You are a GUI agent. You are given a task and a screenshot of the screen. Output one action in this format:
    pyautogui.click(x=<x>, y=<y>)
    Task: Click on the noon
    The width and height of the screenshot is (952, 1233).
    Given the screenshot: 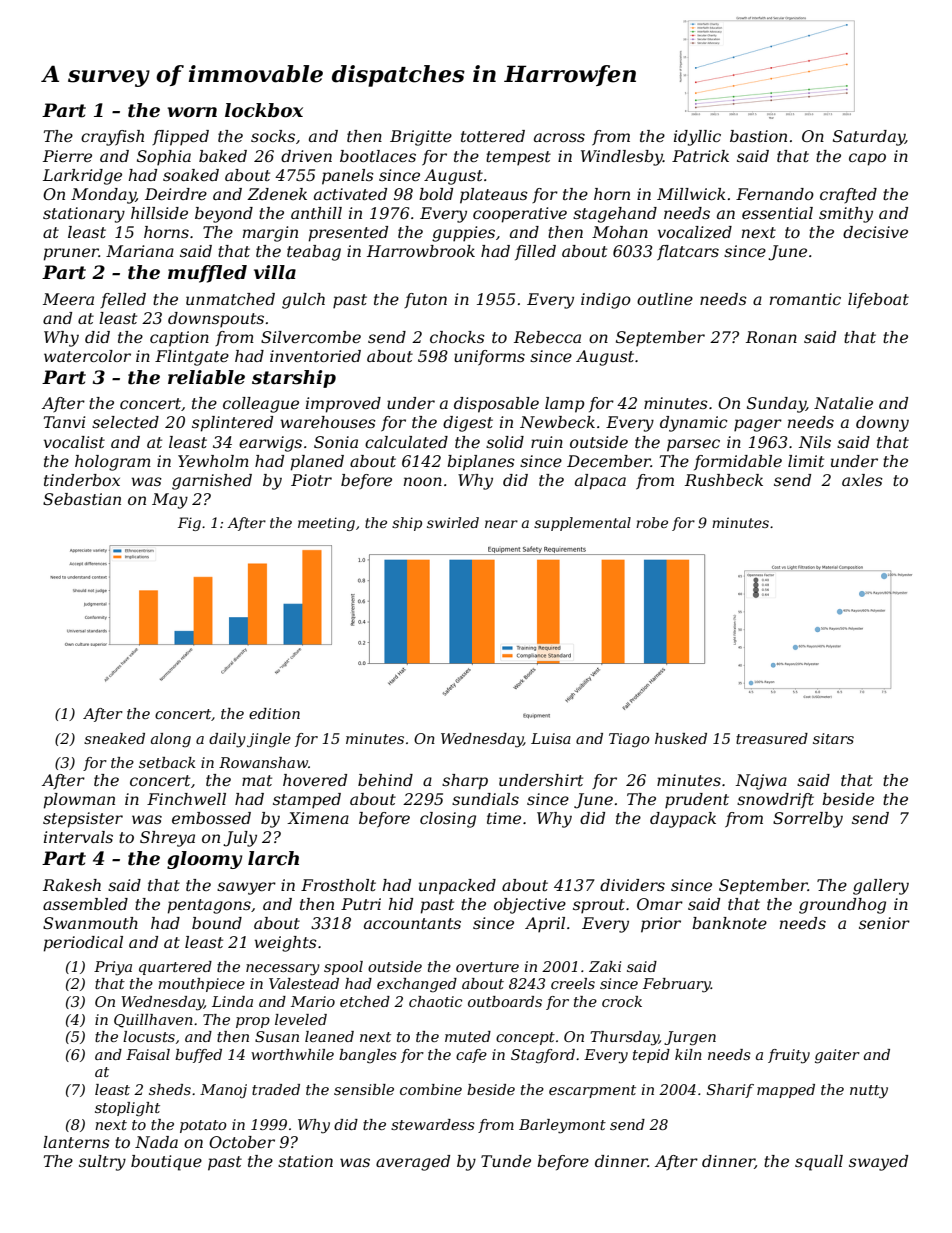 What is the action you would take?
    pyautogui.click(x=423, y=481)
